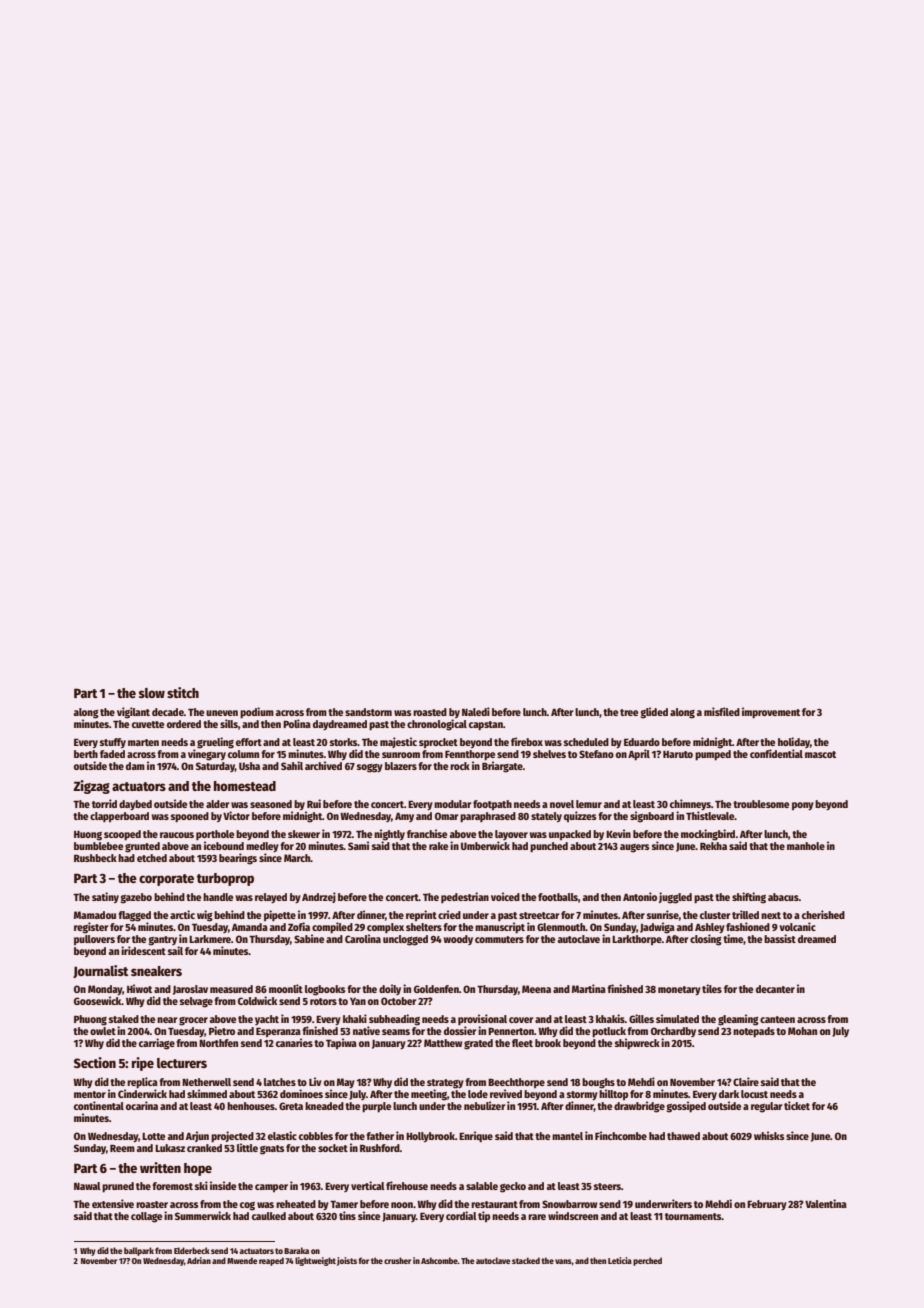 The image size is (924, 1308). Describe the element at coordinates (722, 711) in the screenshot. I see `misfiled` at that location.
